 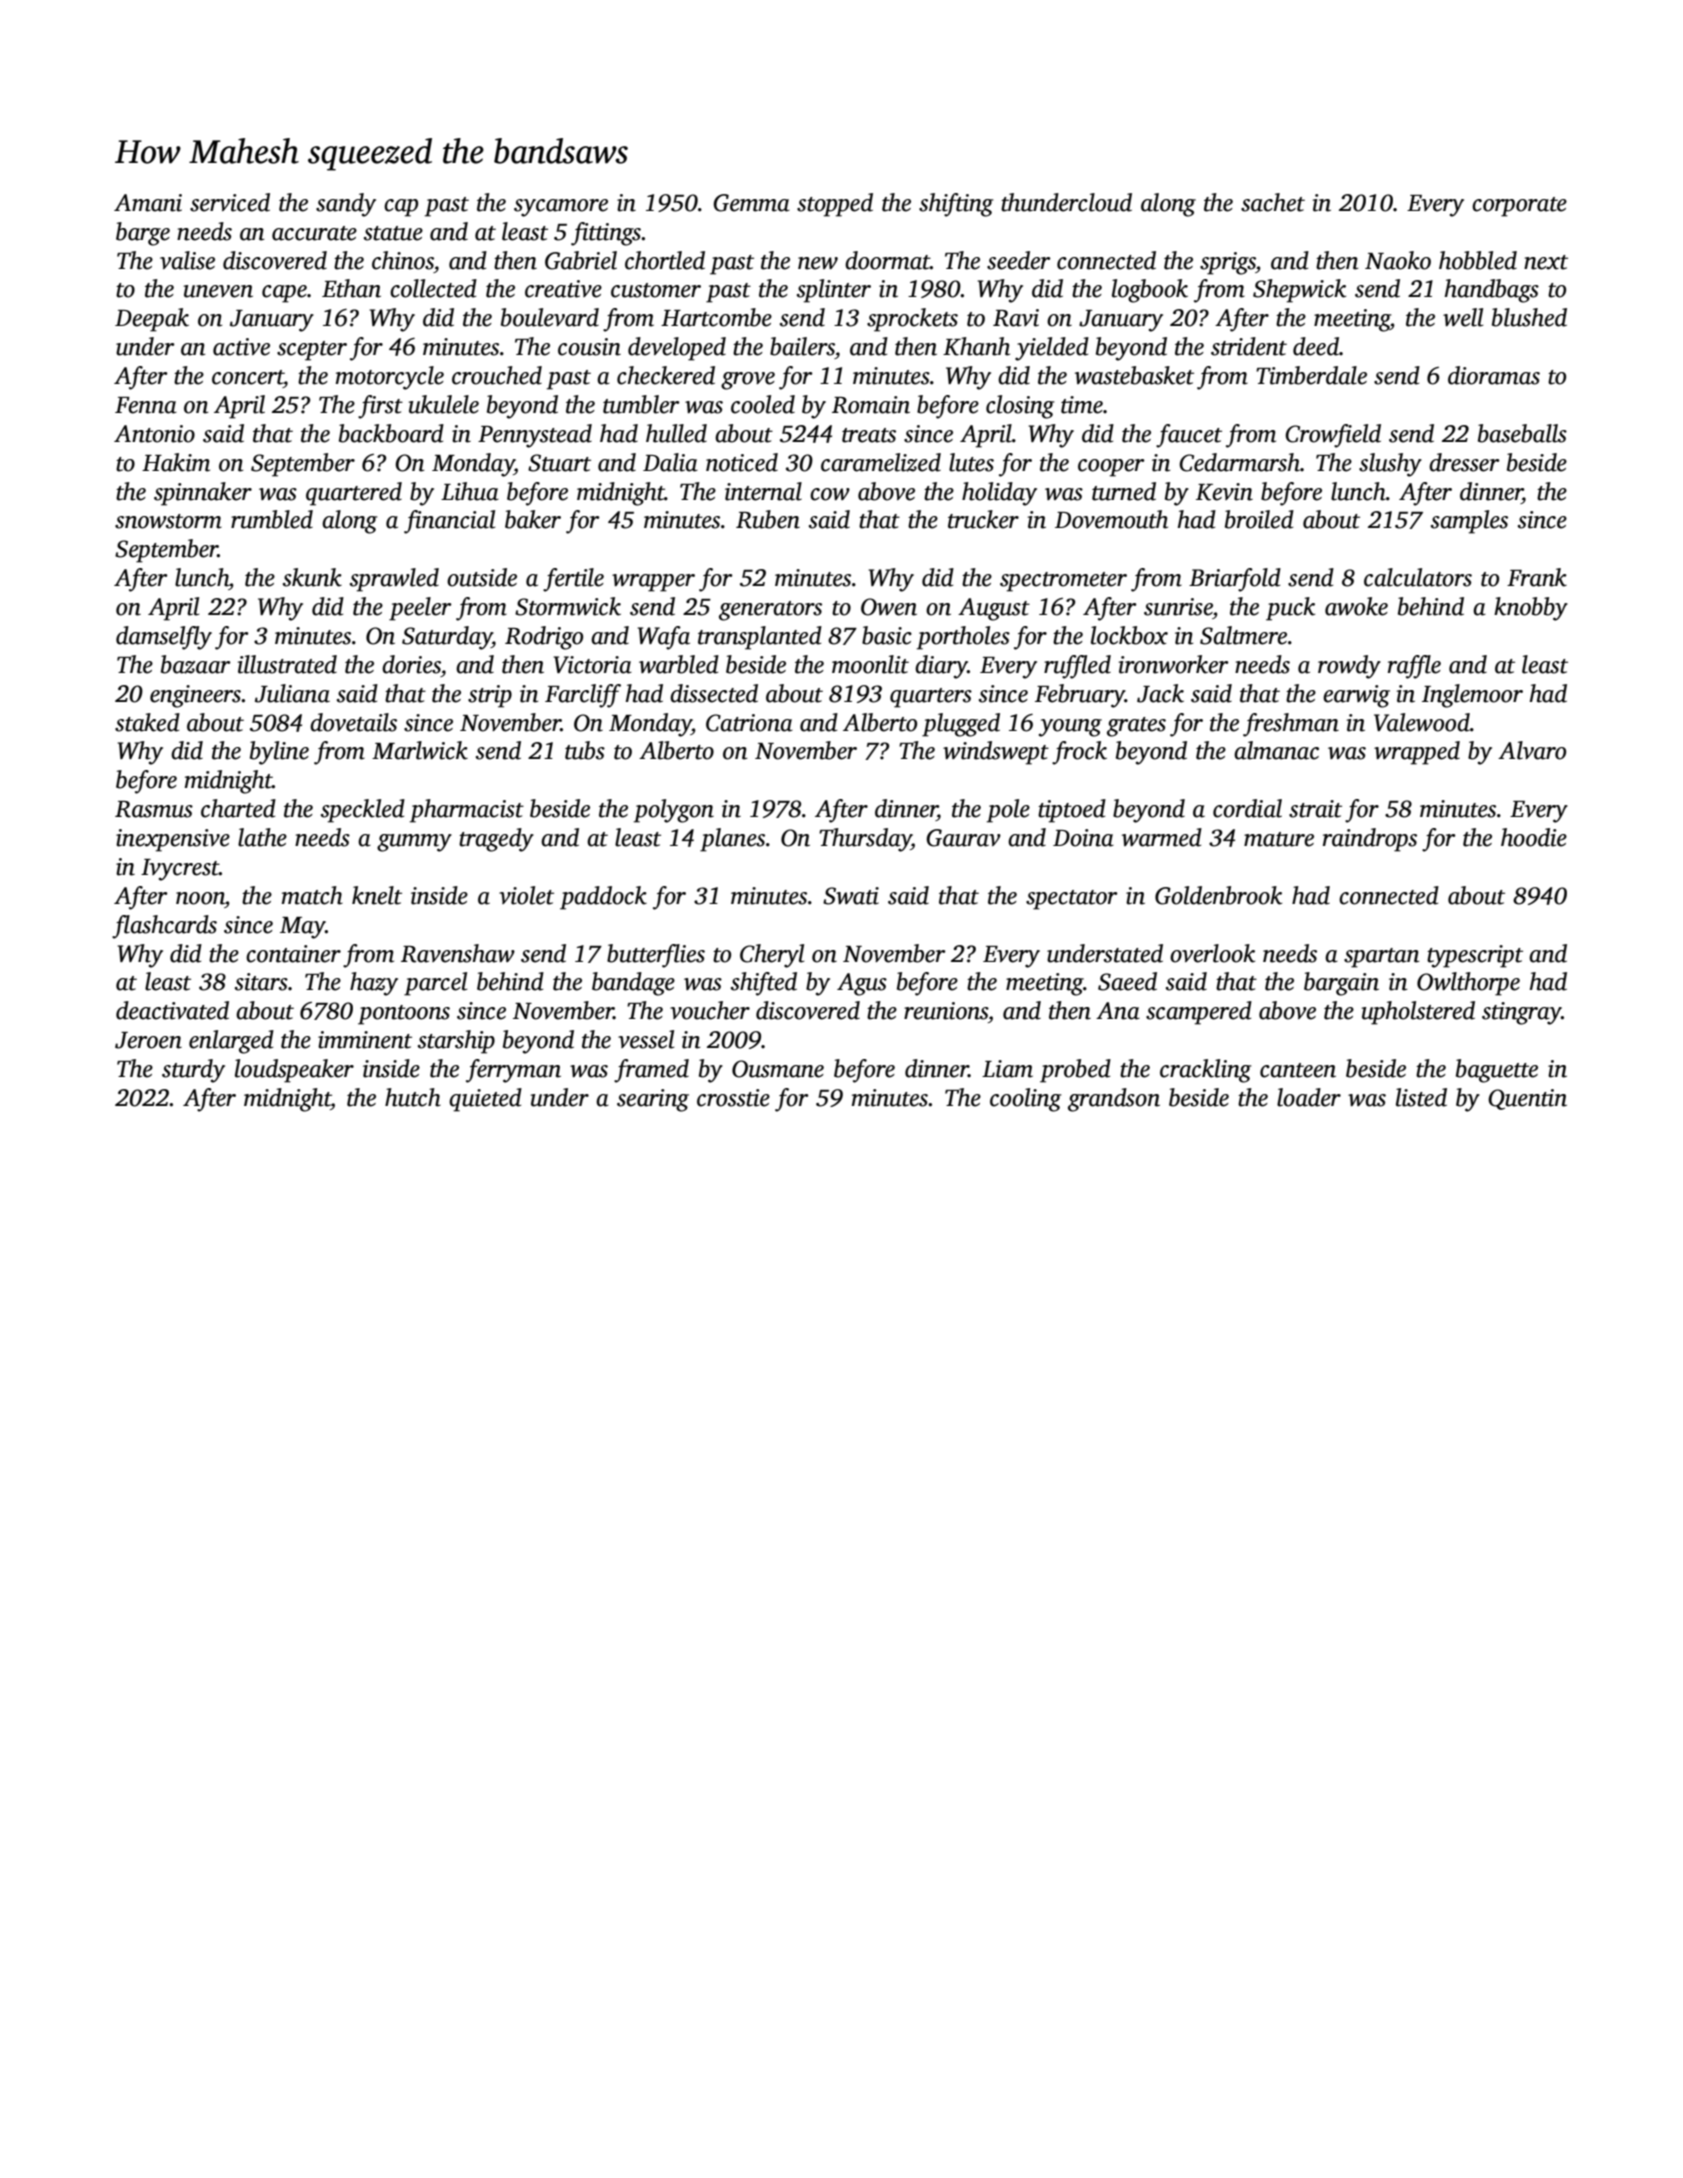 I want to click on Amani, so click(x=148, y=203).
